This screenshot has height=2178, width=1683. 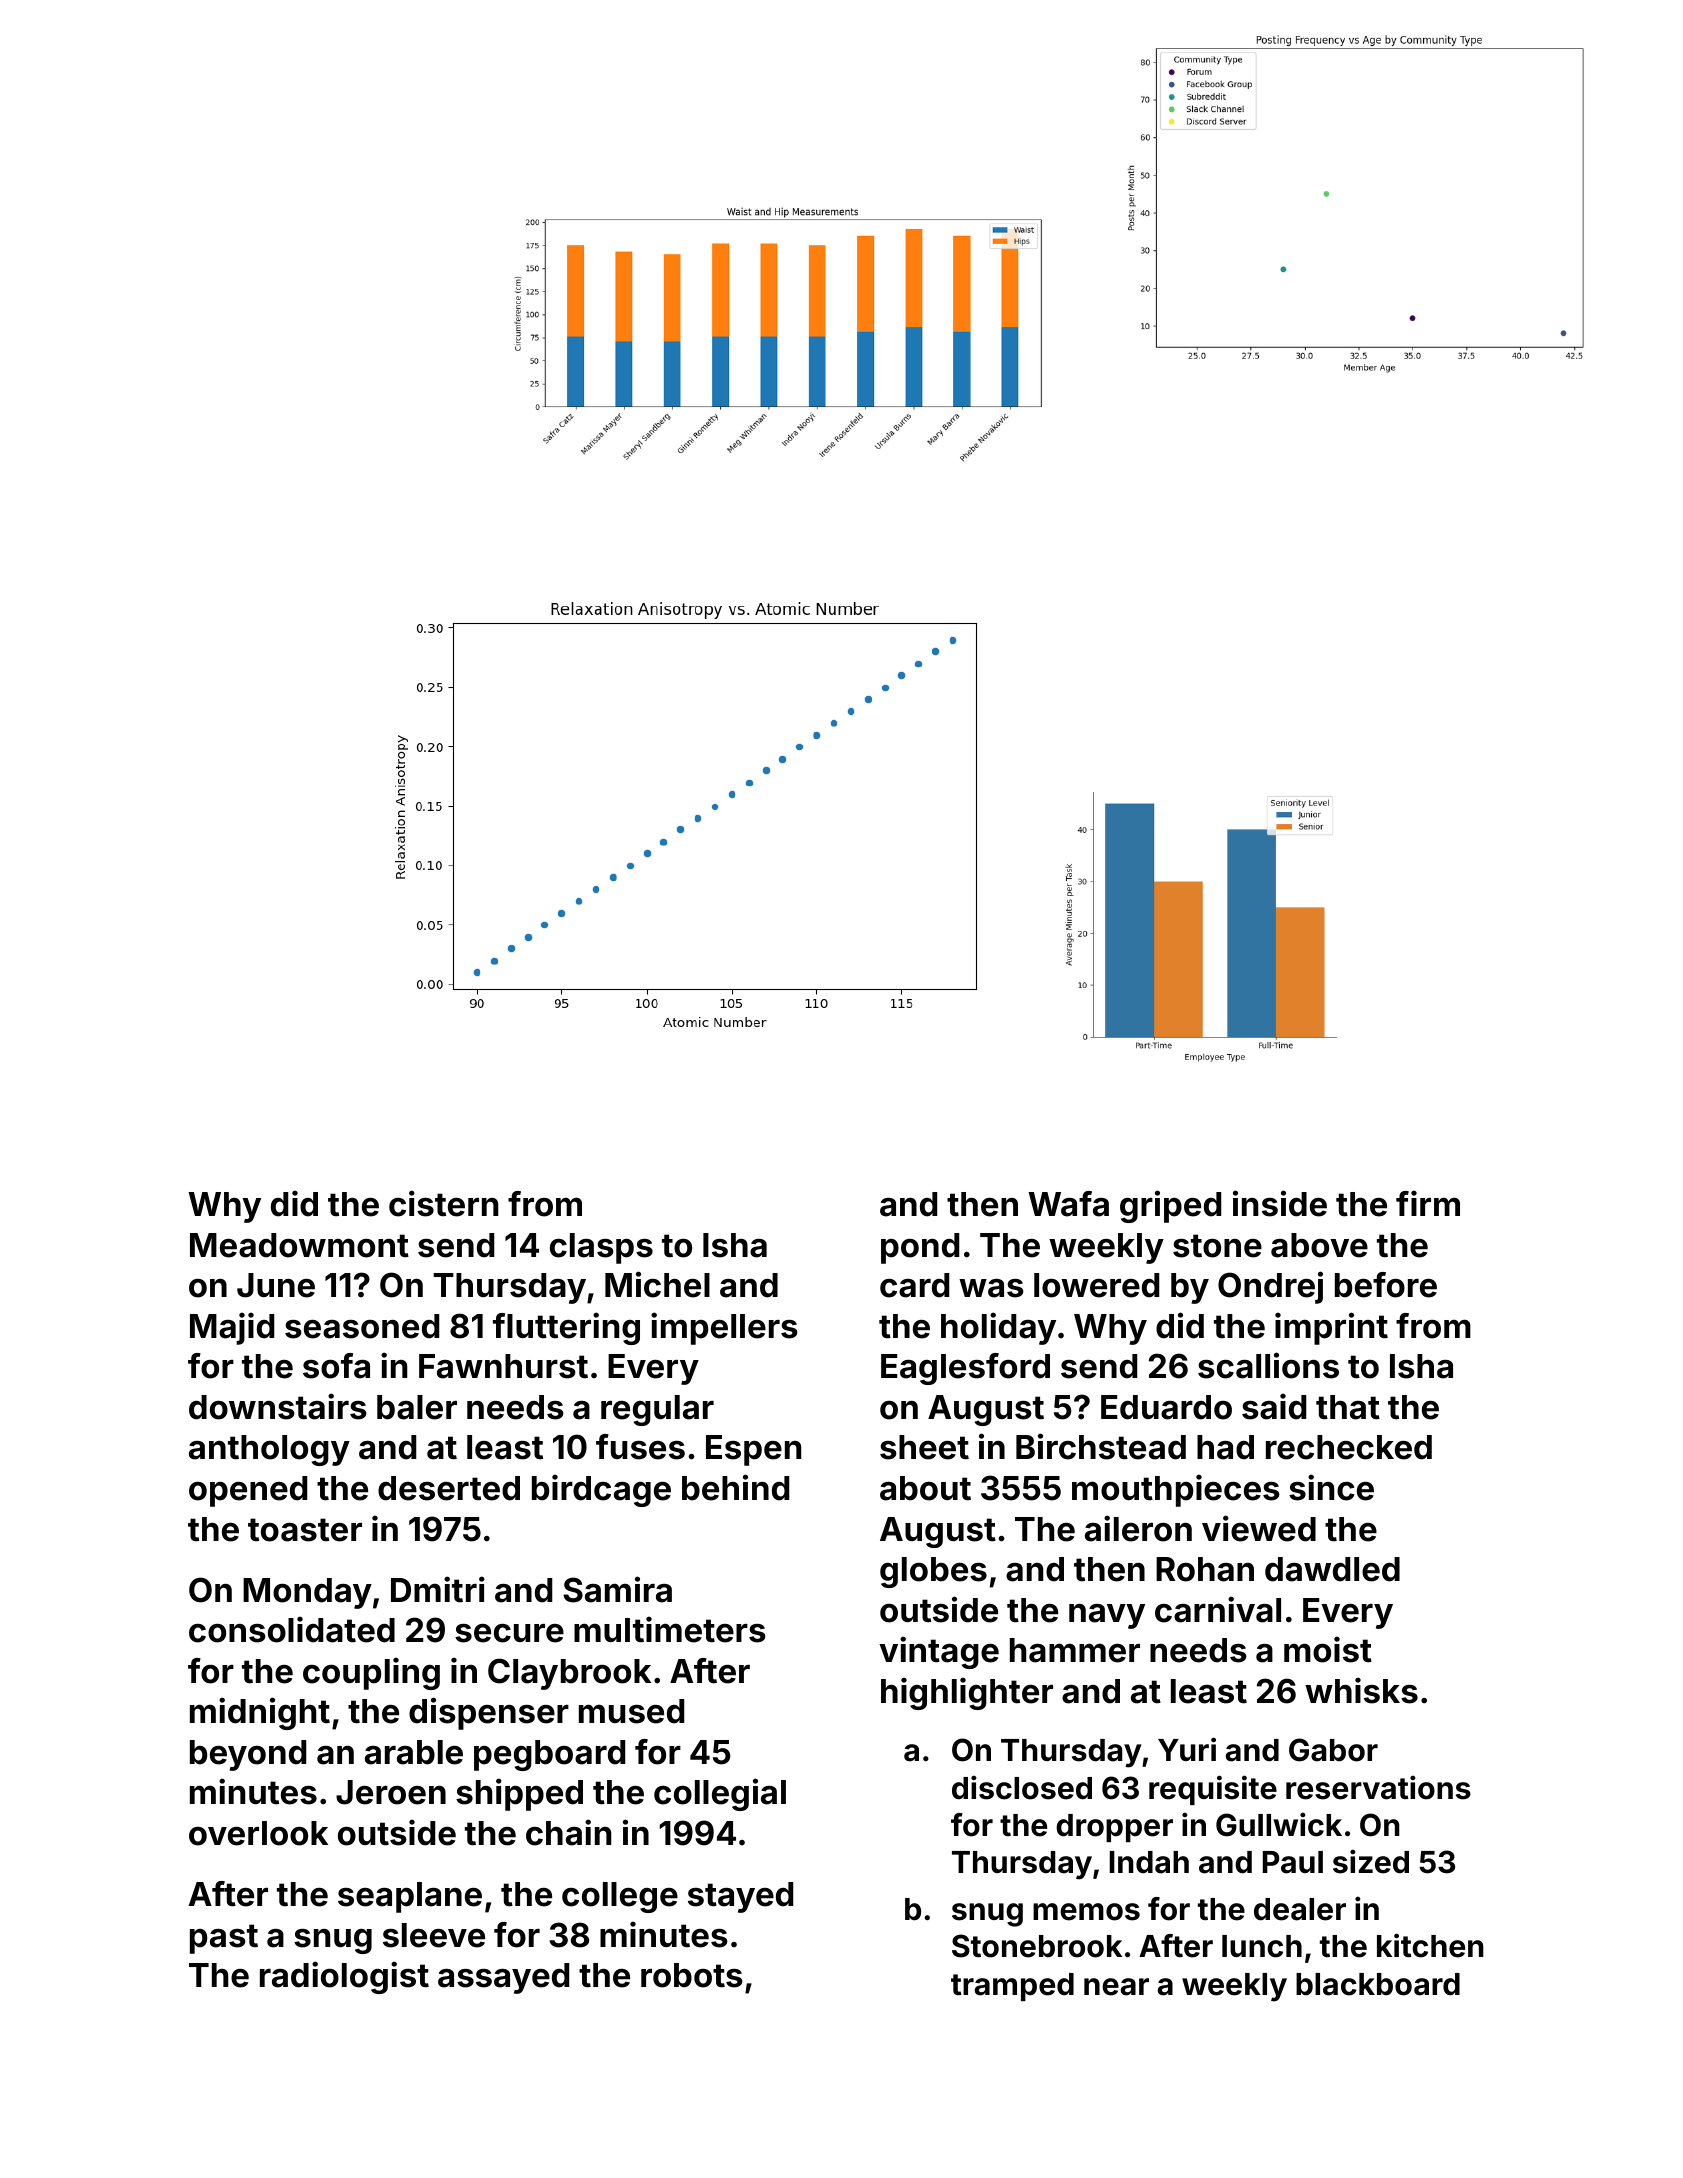 I want to click on reservations, so click(x=1378, y=1787).
